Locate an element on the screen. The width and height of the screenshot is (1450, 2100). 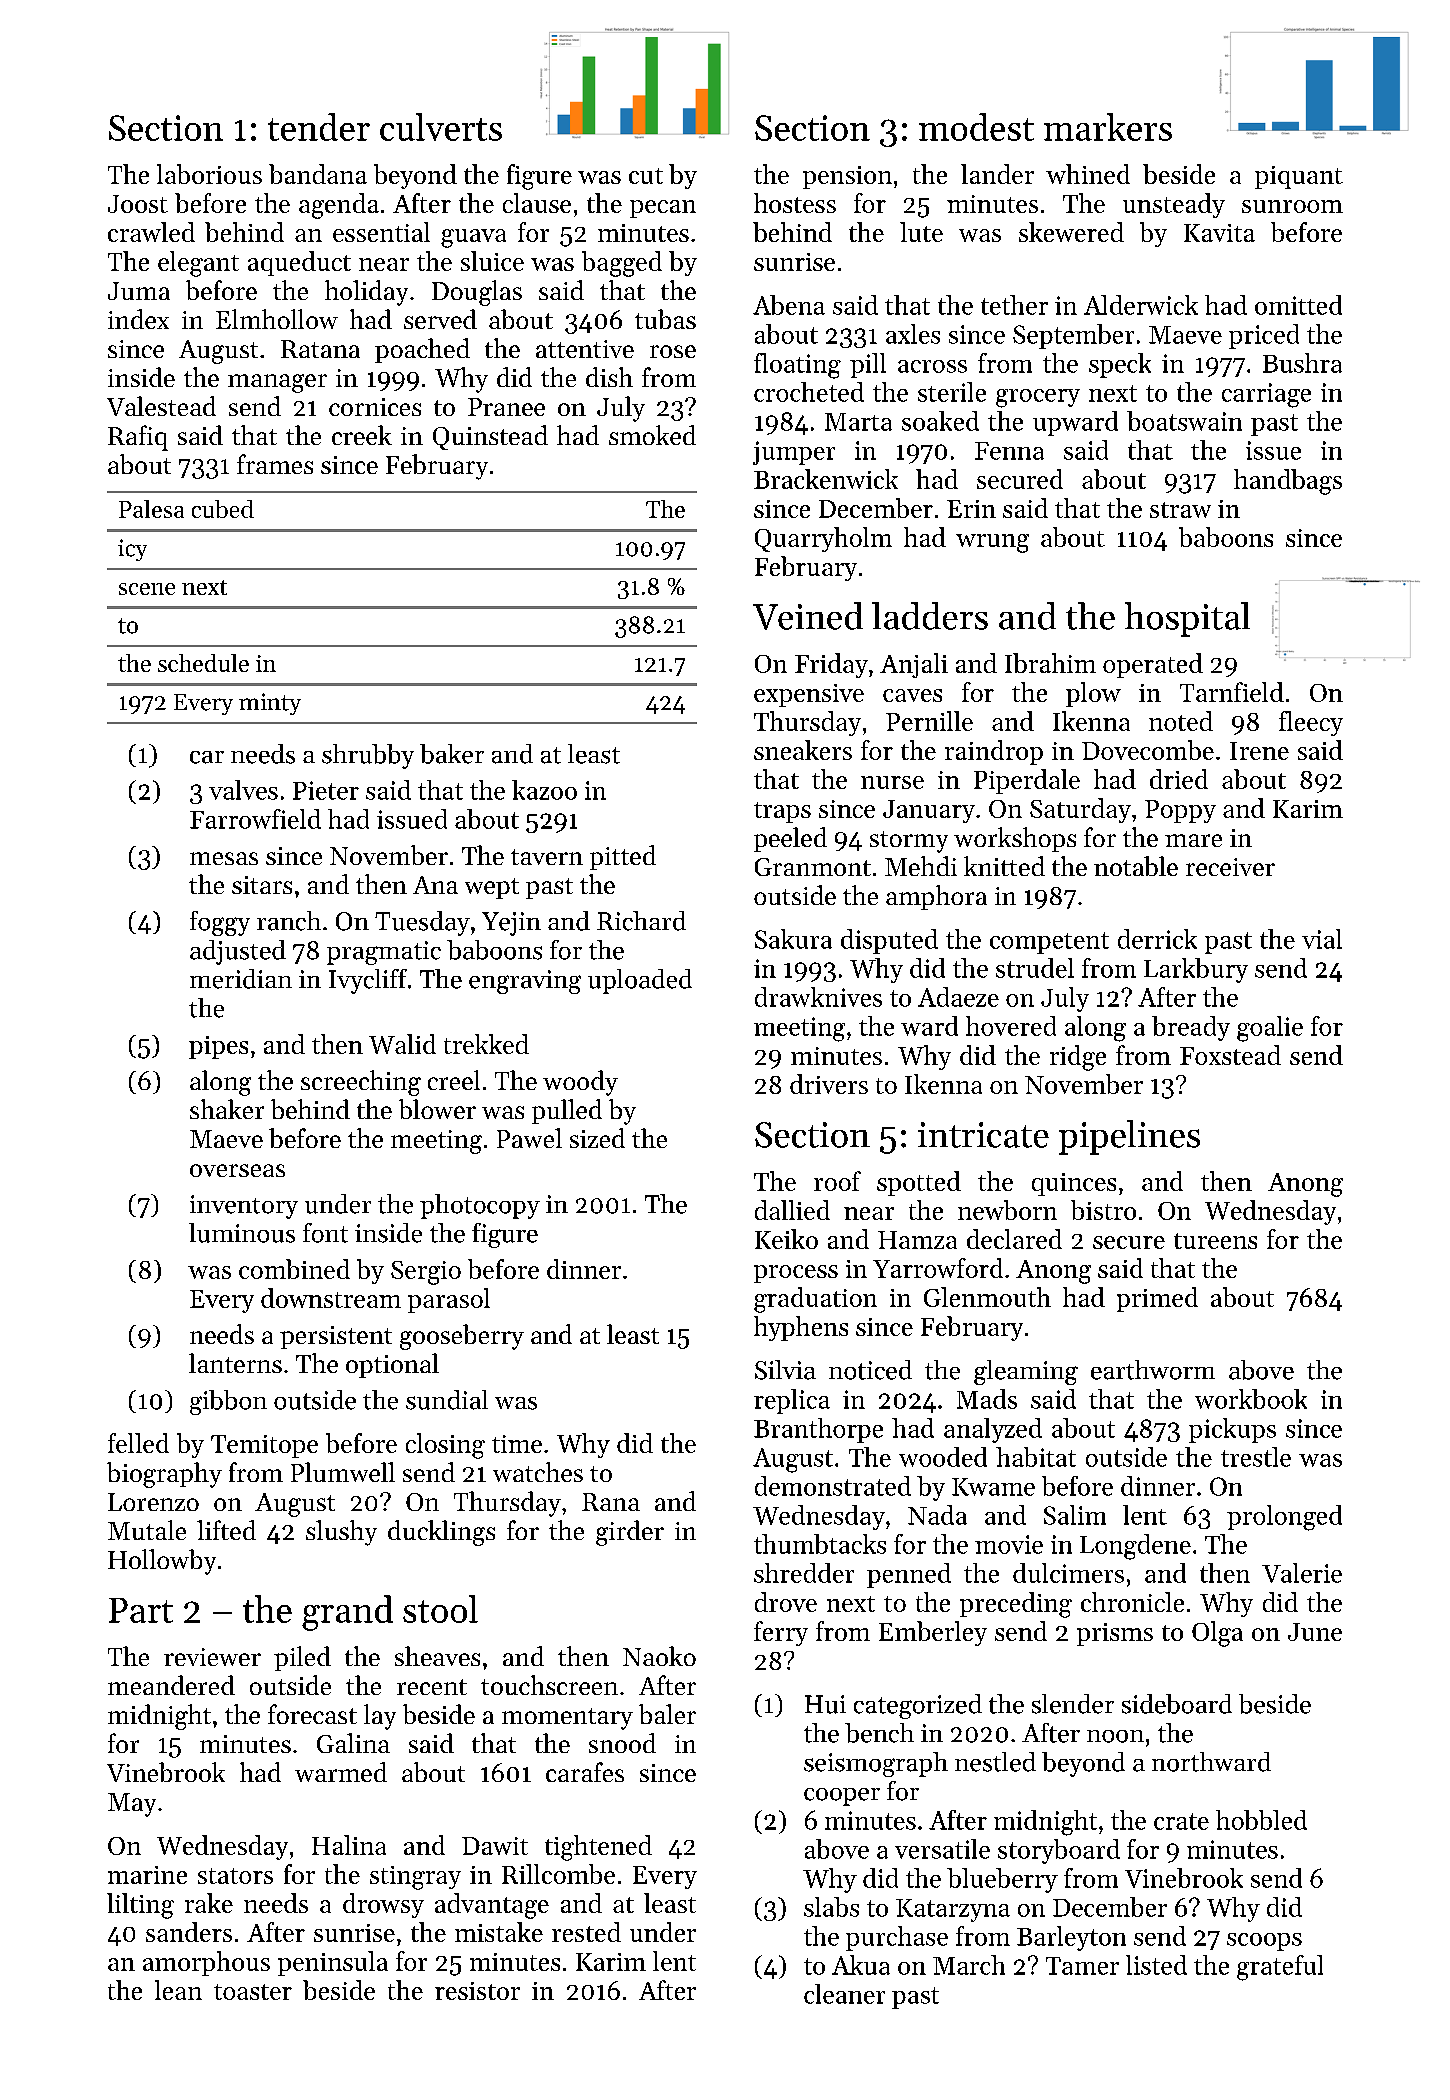
Halina is located at coordinates (349, 1845).
